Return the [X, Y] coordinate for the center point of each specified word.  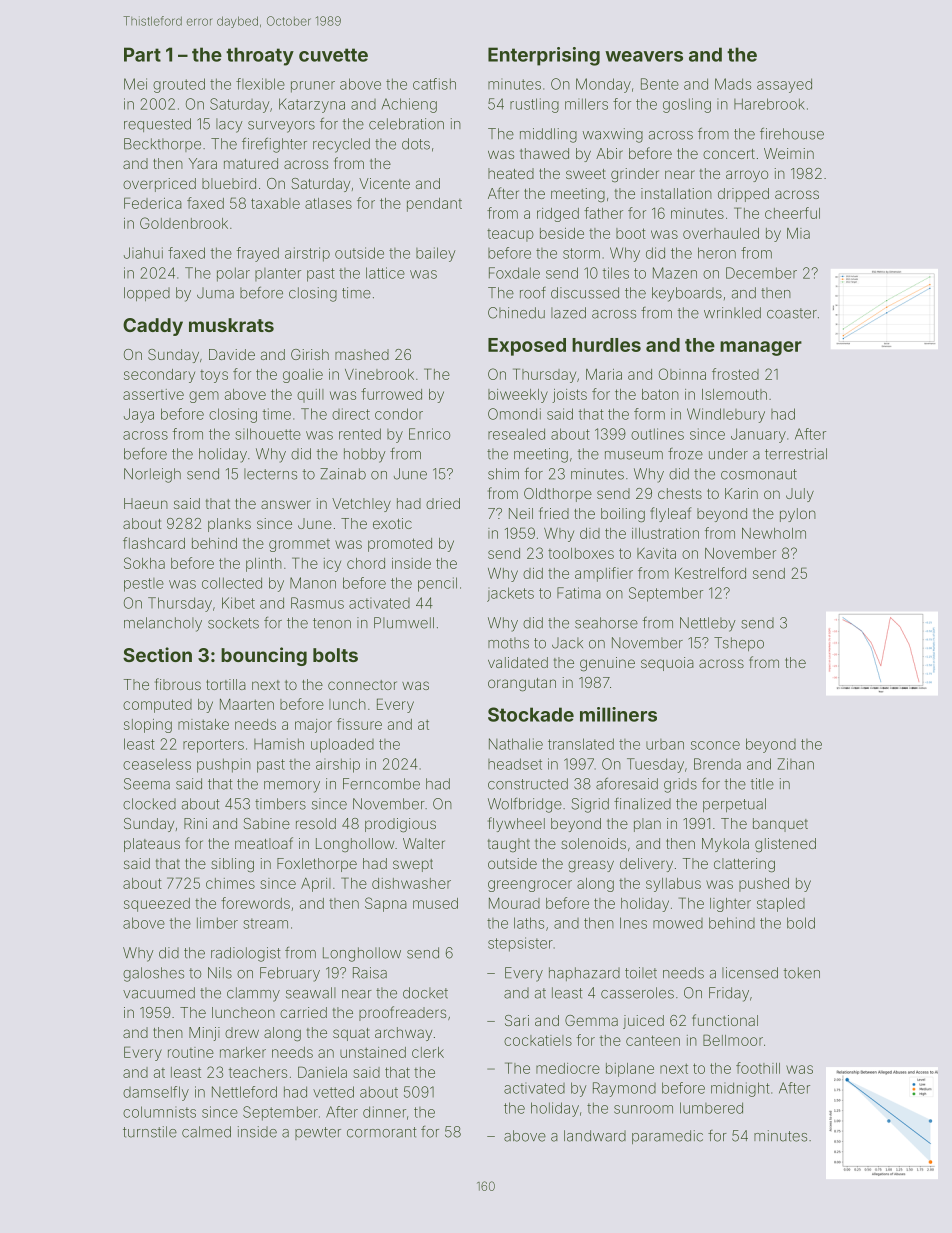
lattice [385, 273]
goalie [303, 376]
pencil [437, 584]
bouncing [264, 656]
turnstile [150, 1132]
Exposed [527, 347]
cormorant [382, 1132]
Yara [203, 163]
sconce [715, 745]
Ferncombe [381, 784]
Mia [798, 233]
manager [761, 348]
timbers [280, 804]
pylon [798, 515]
